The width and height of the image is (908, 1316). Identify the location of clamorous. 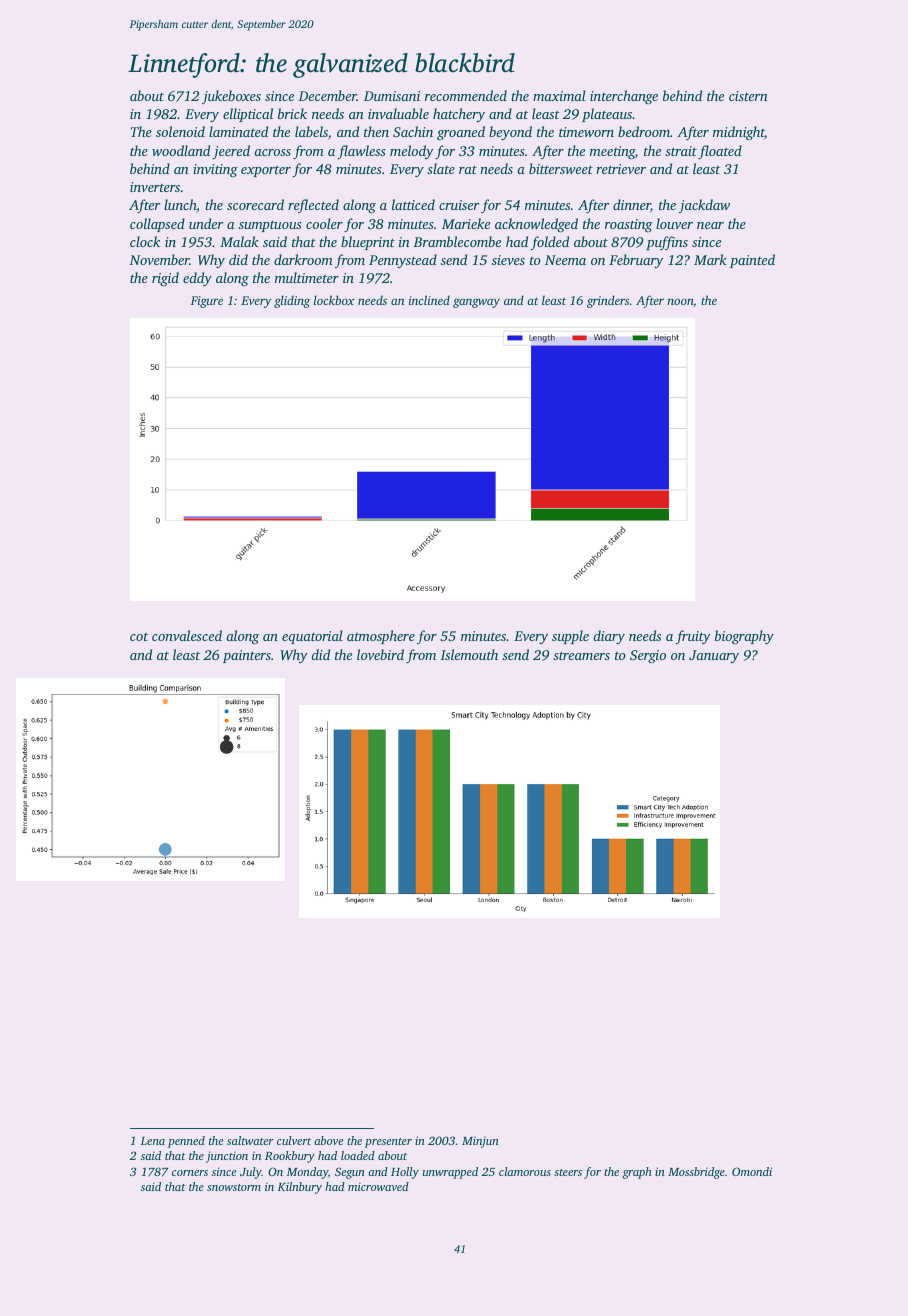
(525, 1171).
